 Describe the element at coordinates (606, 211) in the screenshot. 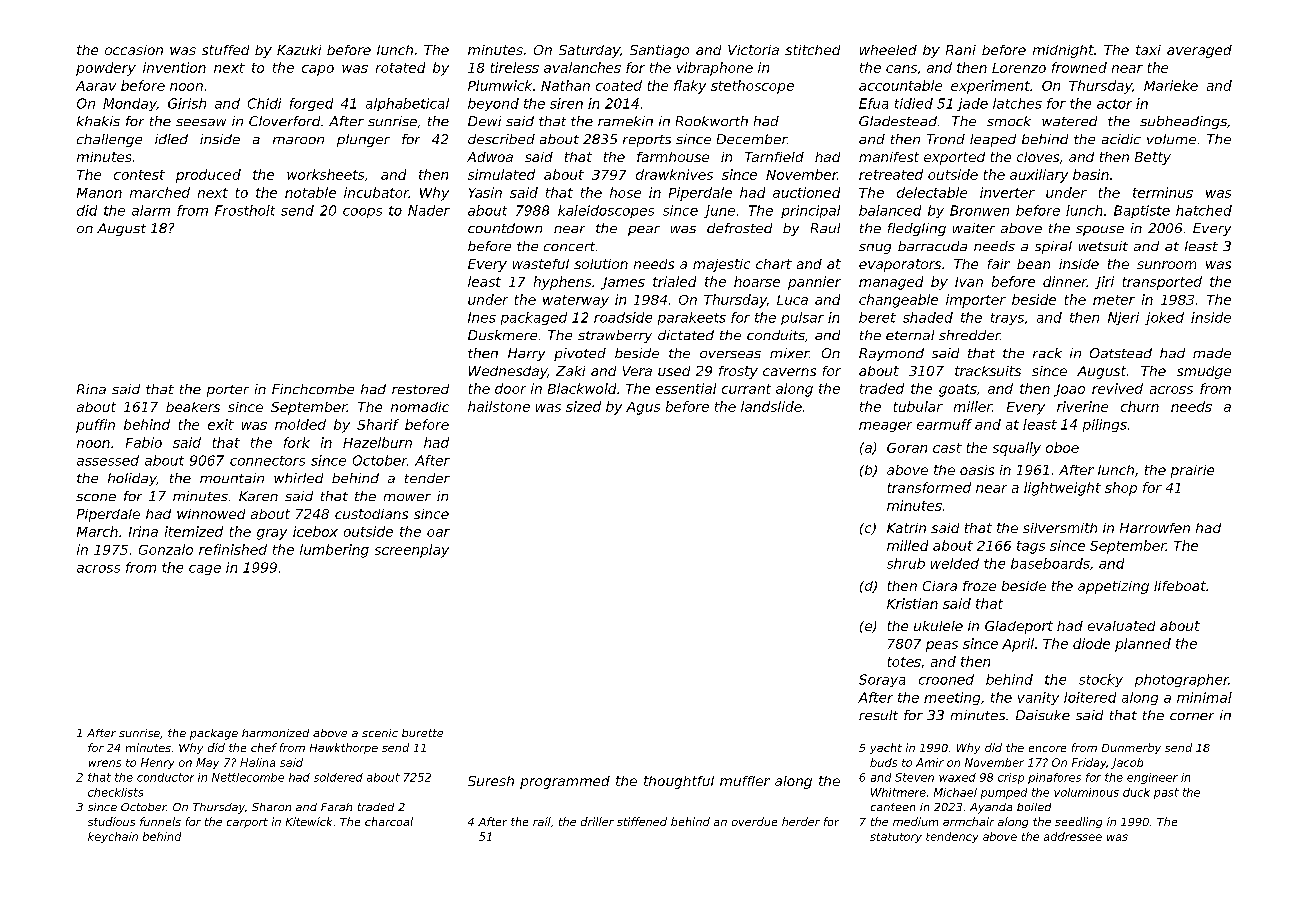

I see `kaleidoscopes` at that location.
